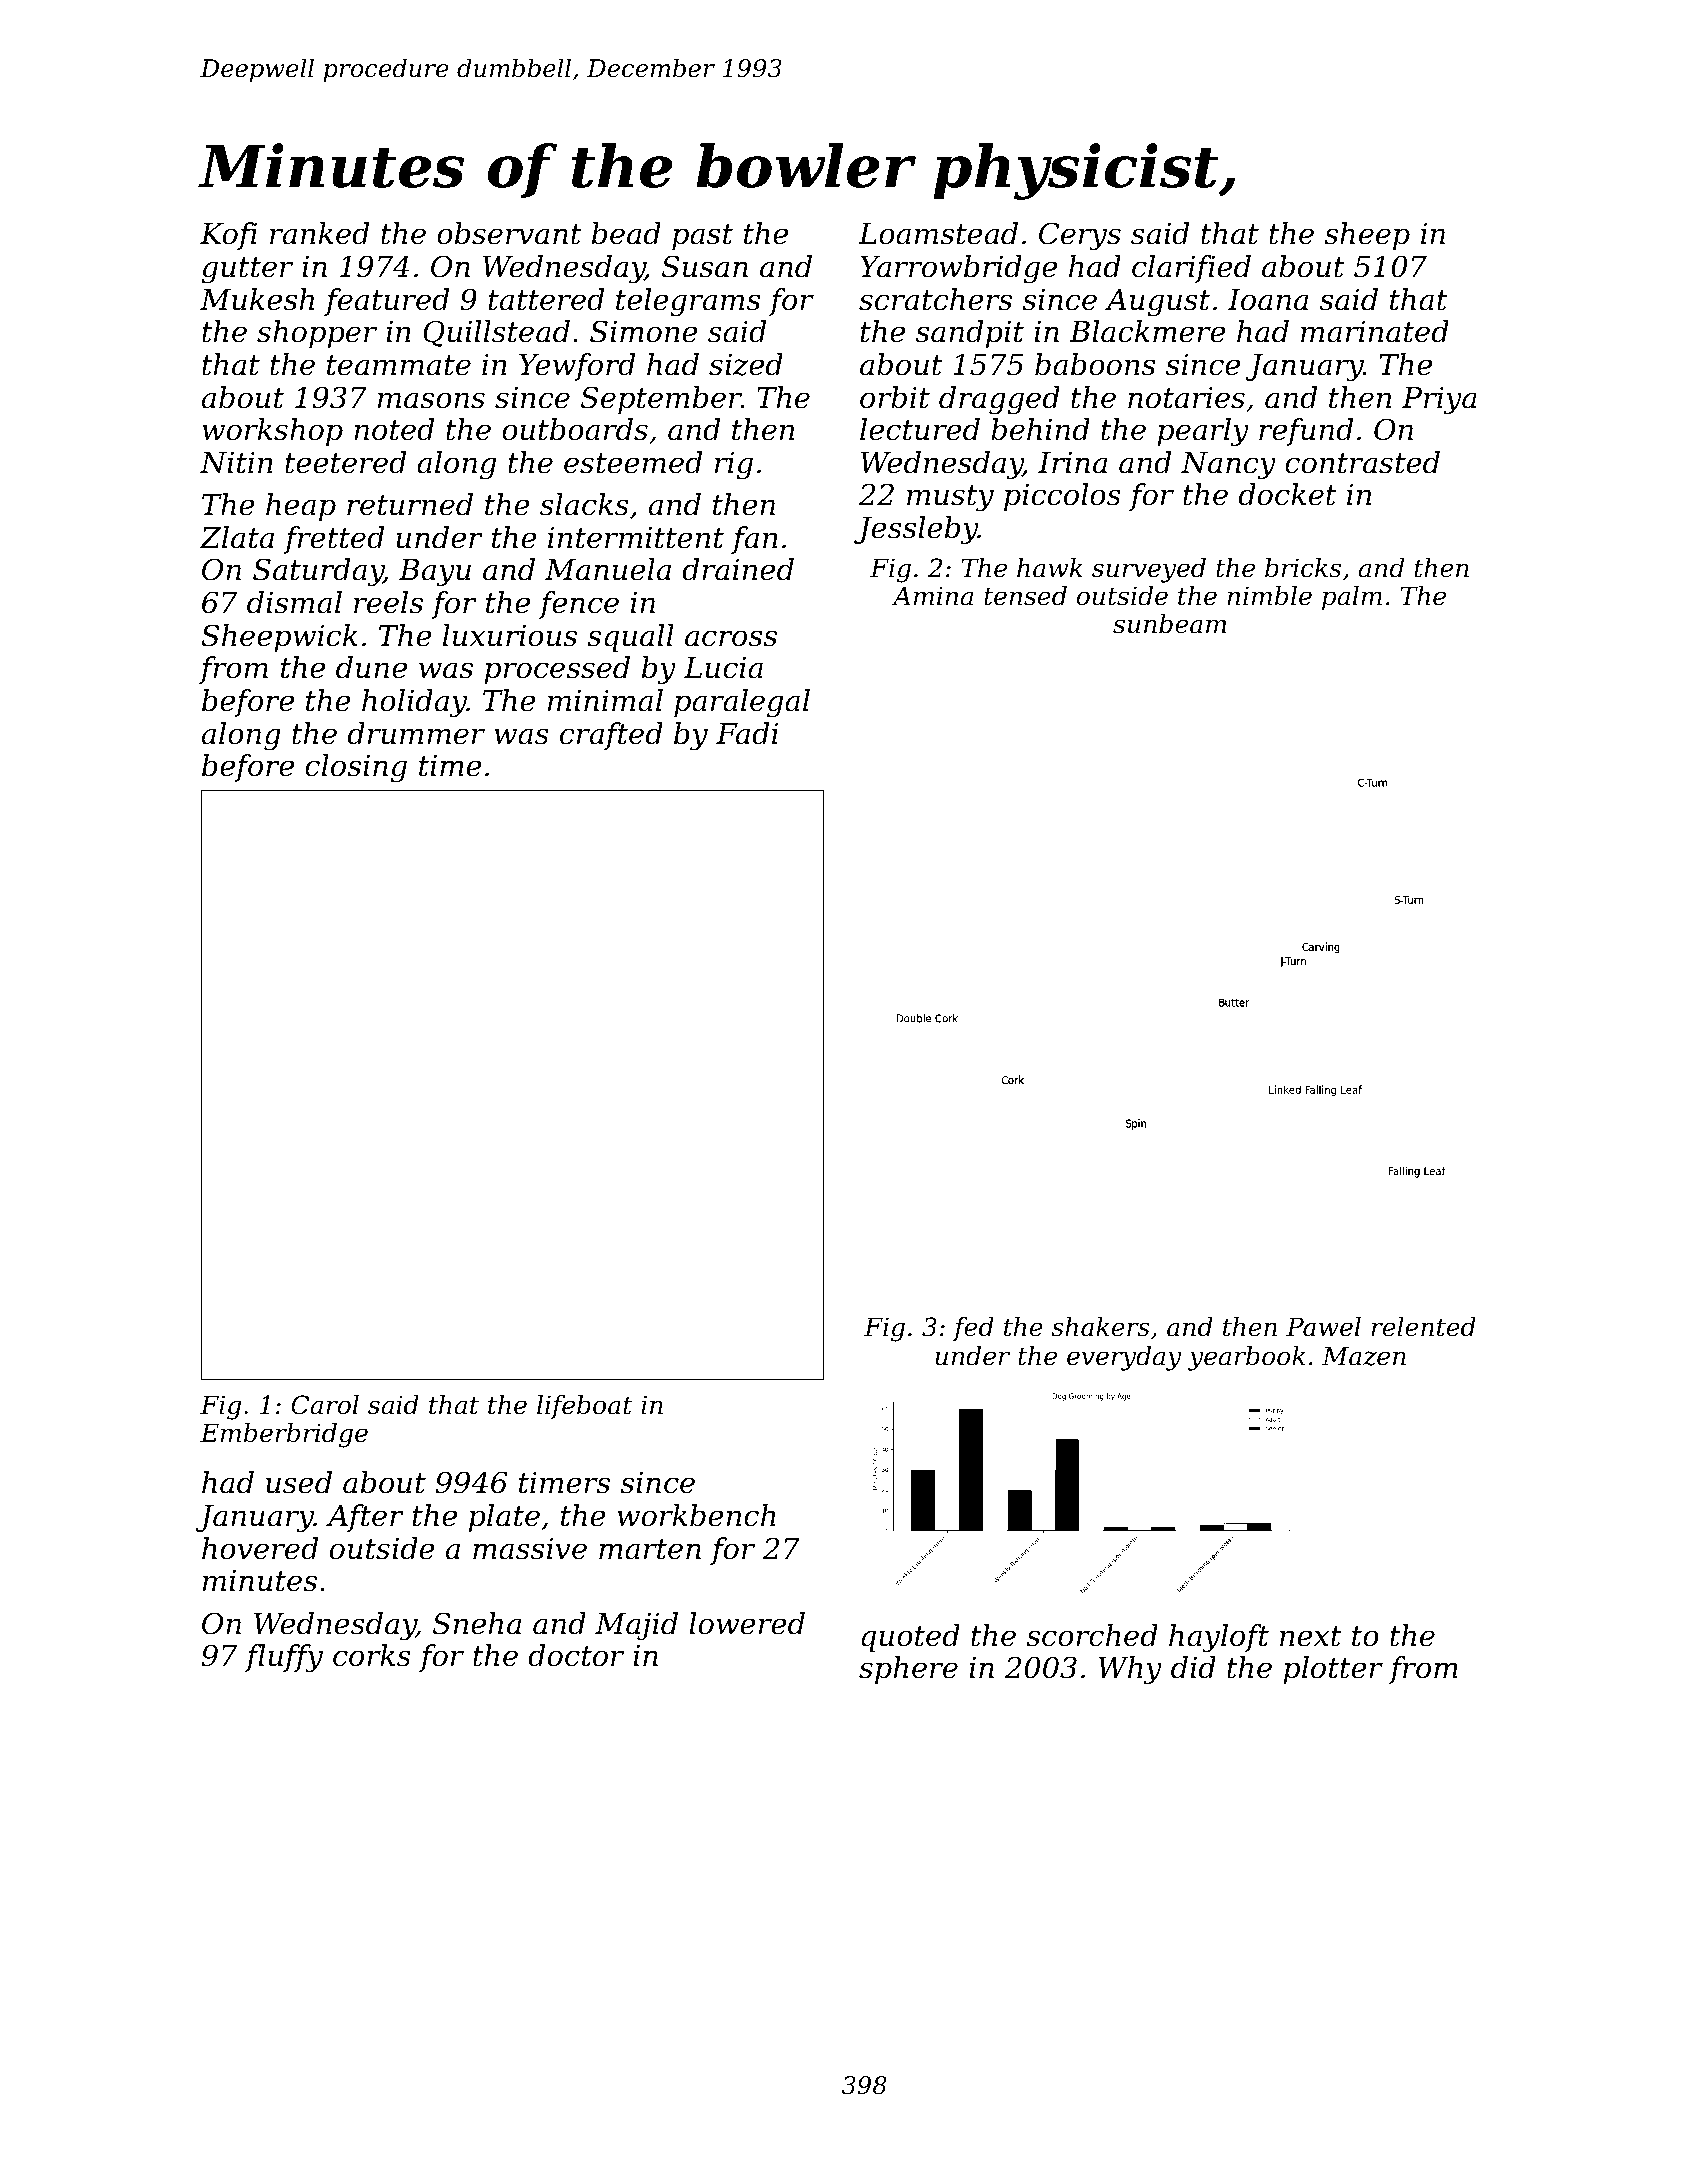  I want to click on docket, so click(1288, 494).
